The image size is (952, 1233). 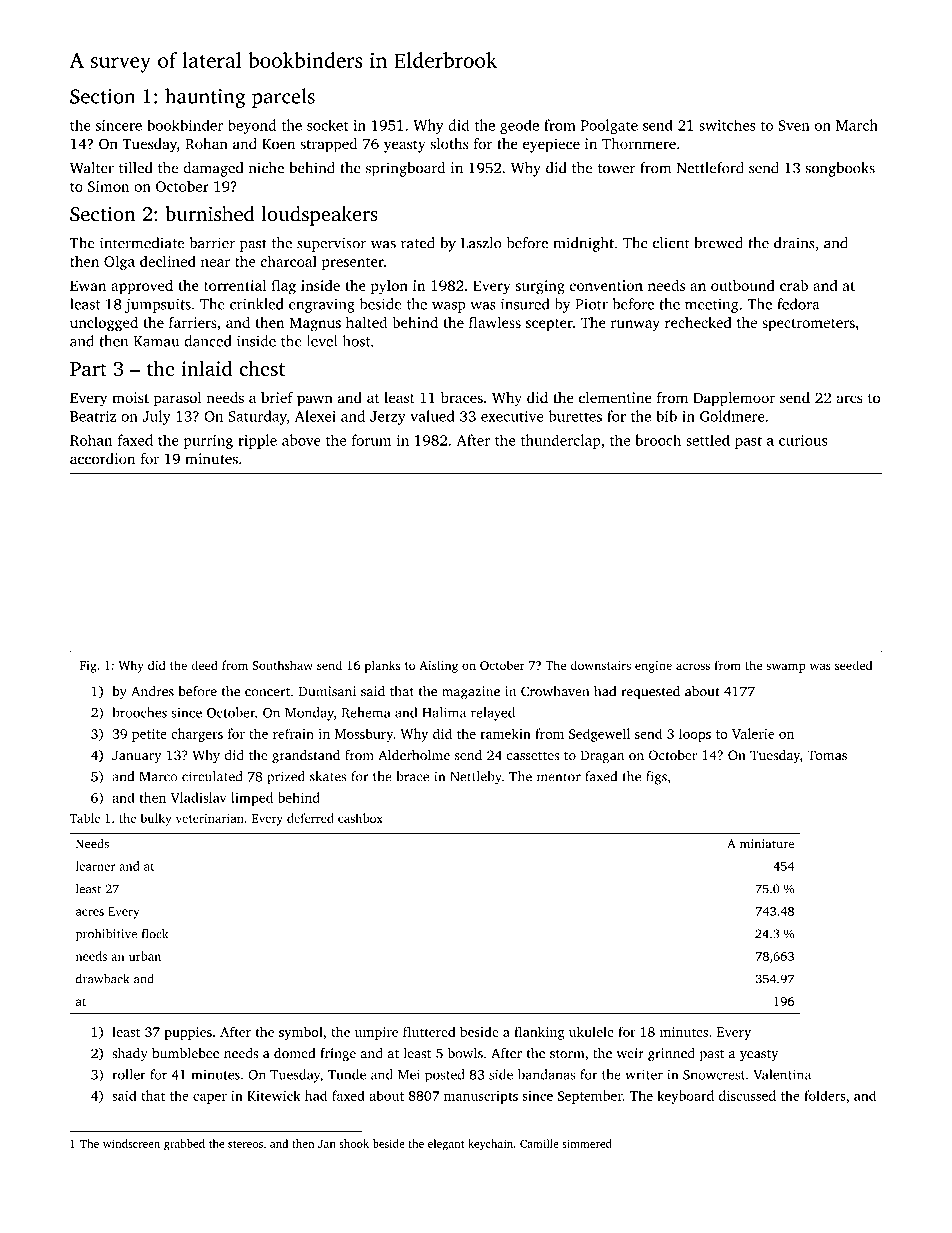 What do you see at coordinates (102, 979) in the screenshot?
I see `drawback` at bounding box center [102, 979].
